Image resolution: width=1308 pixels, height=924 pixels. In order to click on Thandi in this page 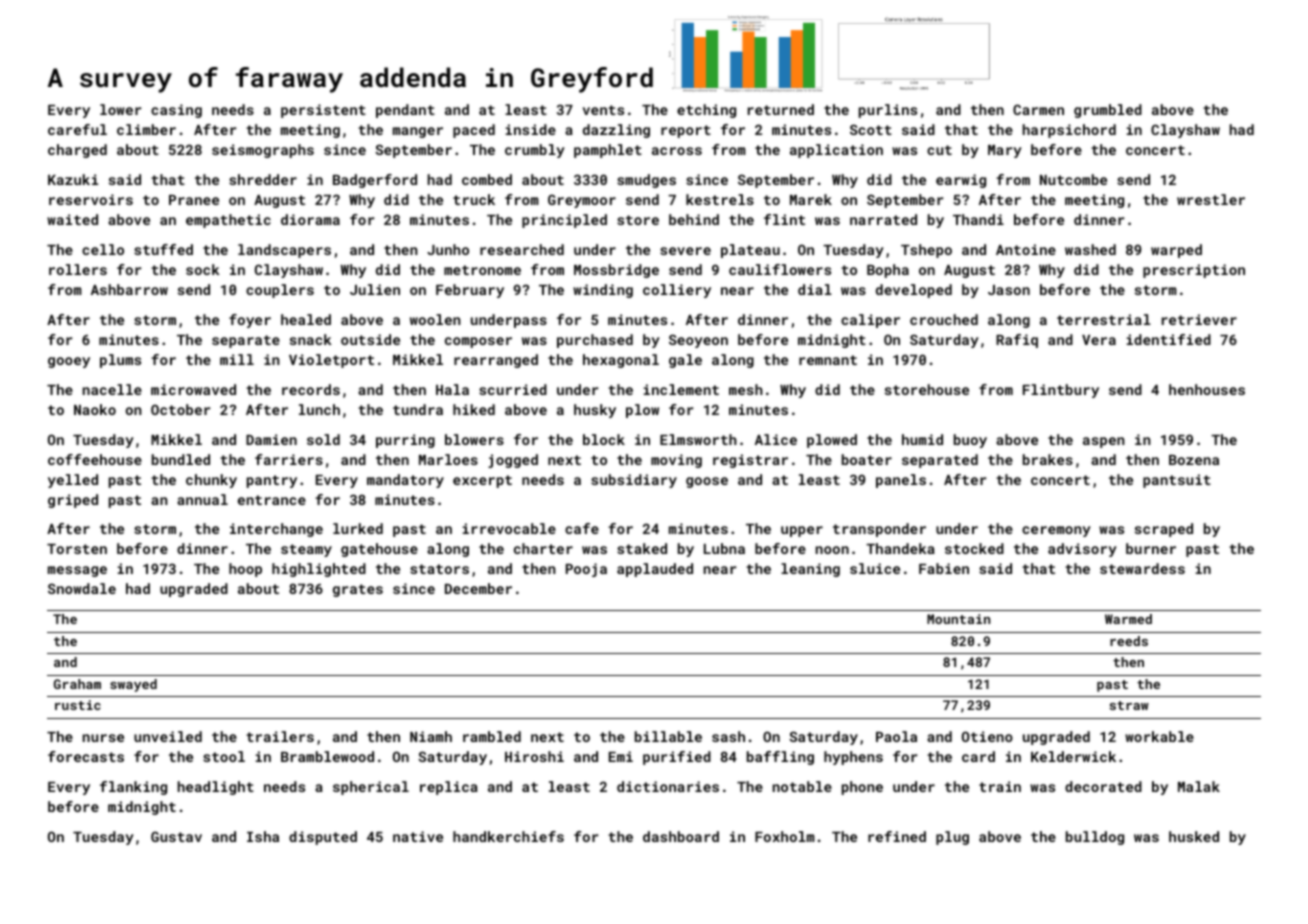, I will do `click(978, 219)`.
